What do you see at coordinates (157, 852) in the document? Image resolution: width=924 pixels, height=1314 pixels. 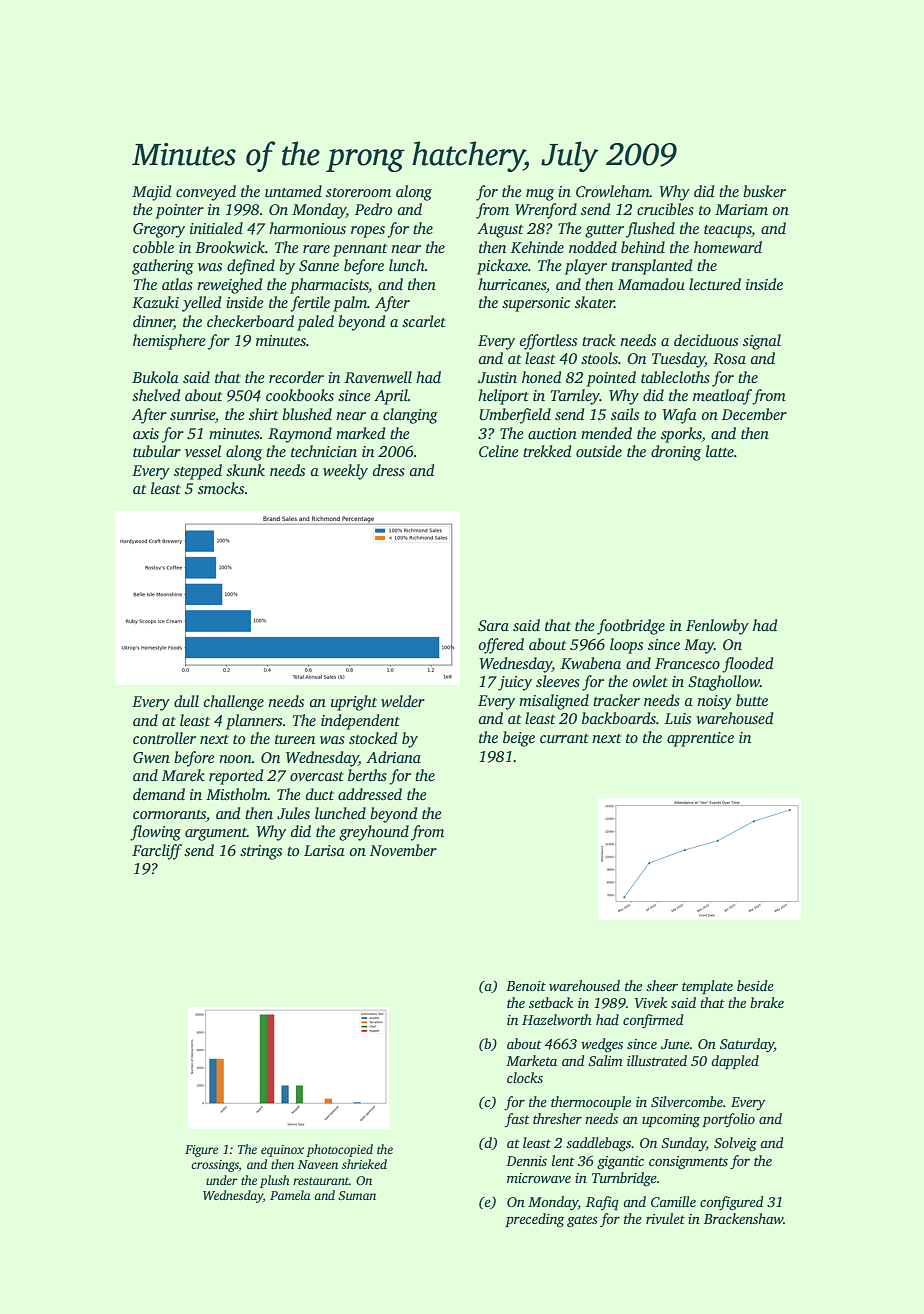 I see `Farcliff` at bounding box center [157, 852].
